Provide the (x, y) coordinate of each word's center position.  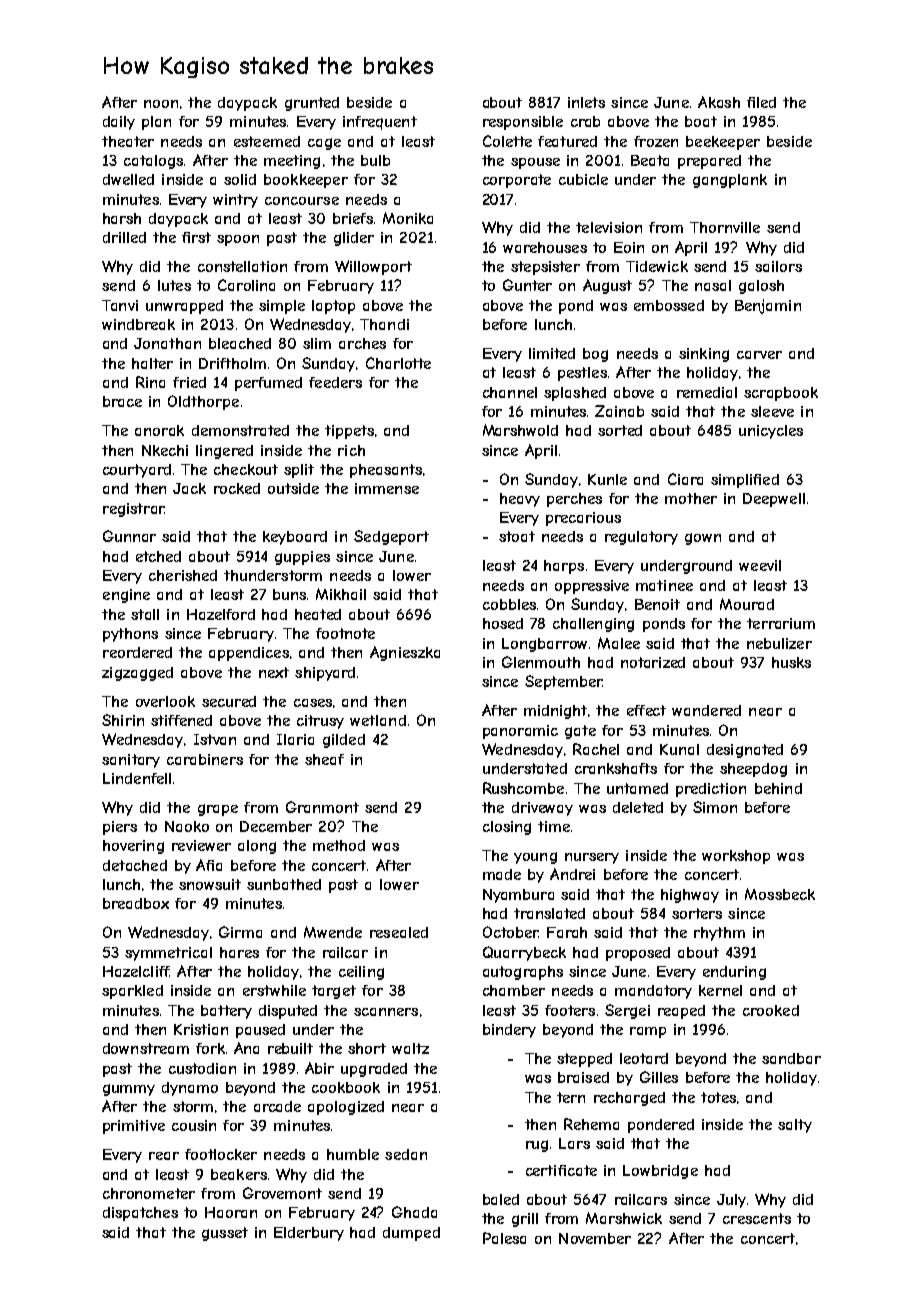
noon (161, 104)
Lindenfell (137, 778)
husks (791, 662)
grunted (312, 104)
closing (507, 828)
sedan (406, 1154)
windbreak (138, 324)
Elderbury (309, 1234)
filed (761, 102)
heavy (520, 500)
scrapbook (781, 394)
